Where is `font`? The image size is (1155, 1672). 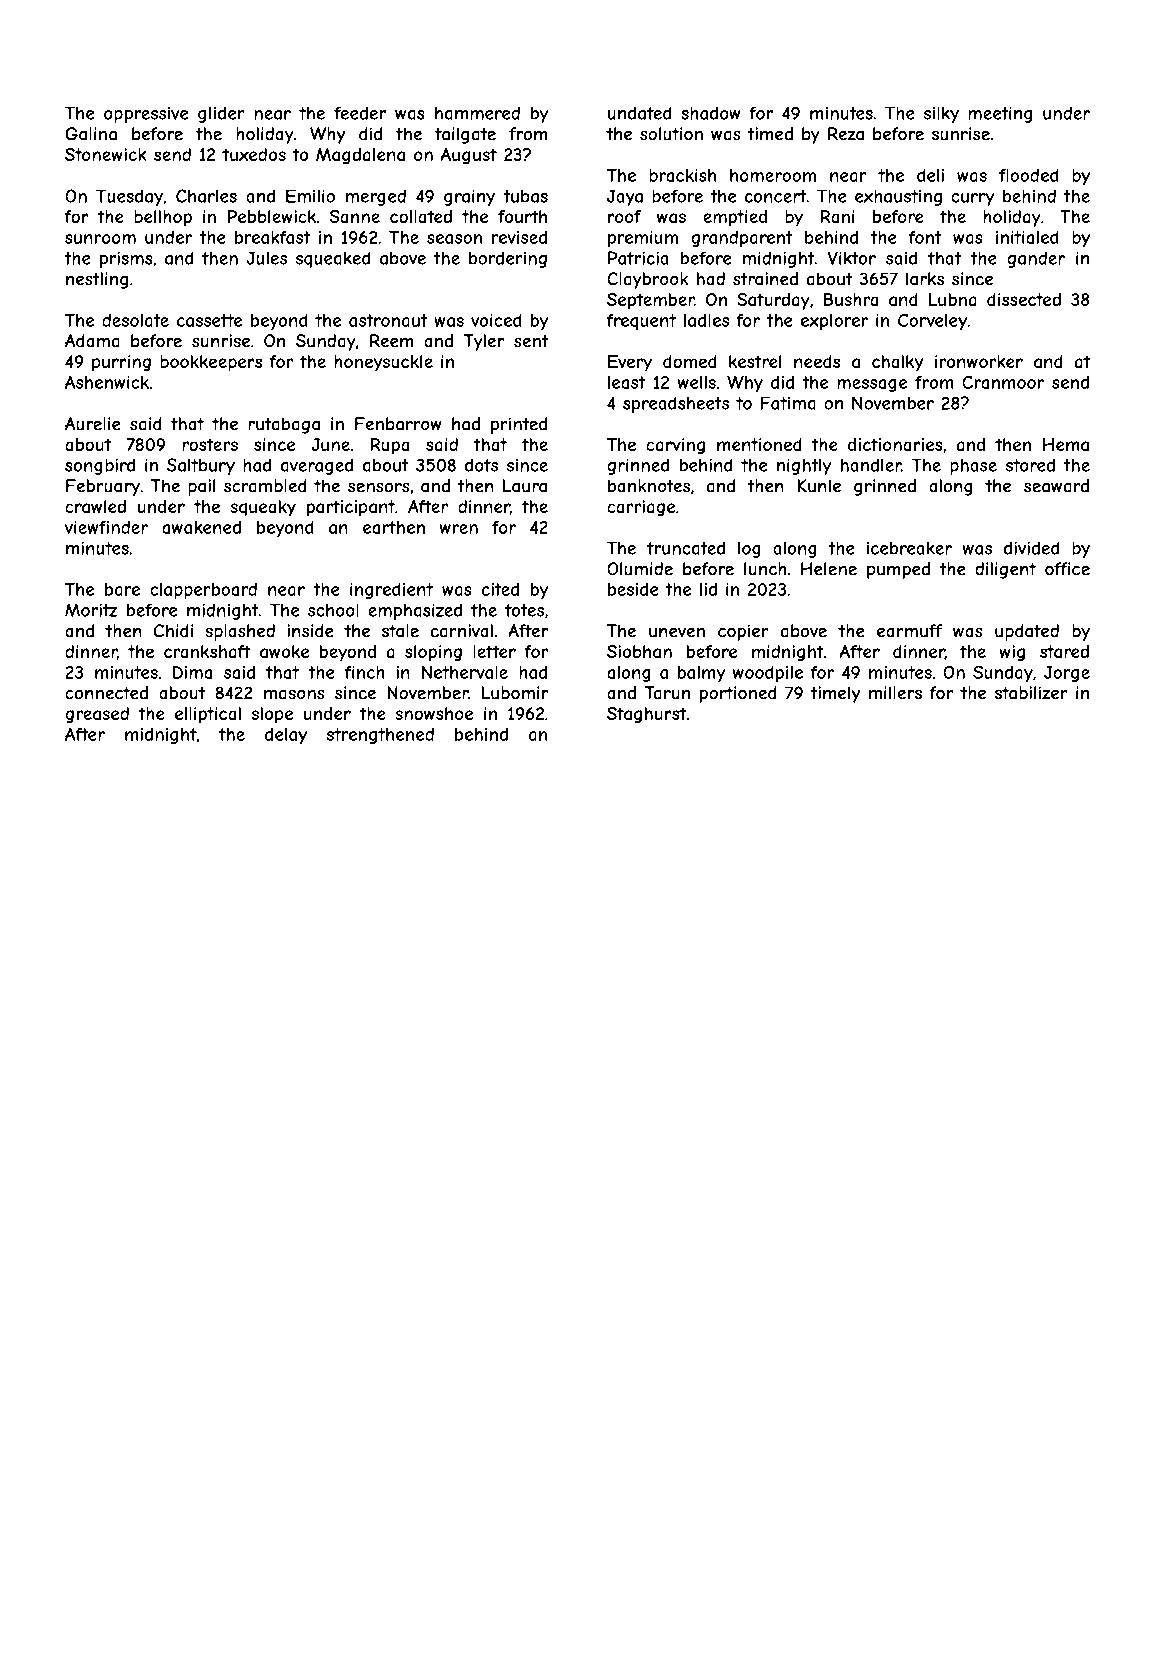 font is located at coordinates (925, 237).
